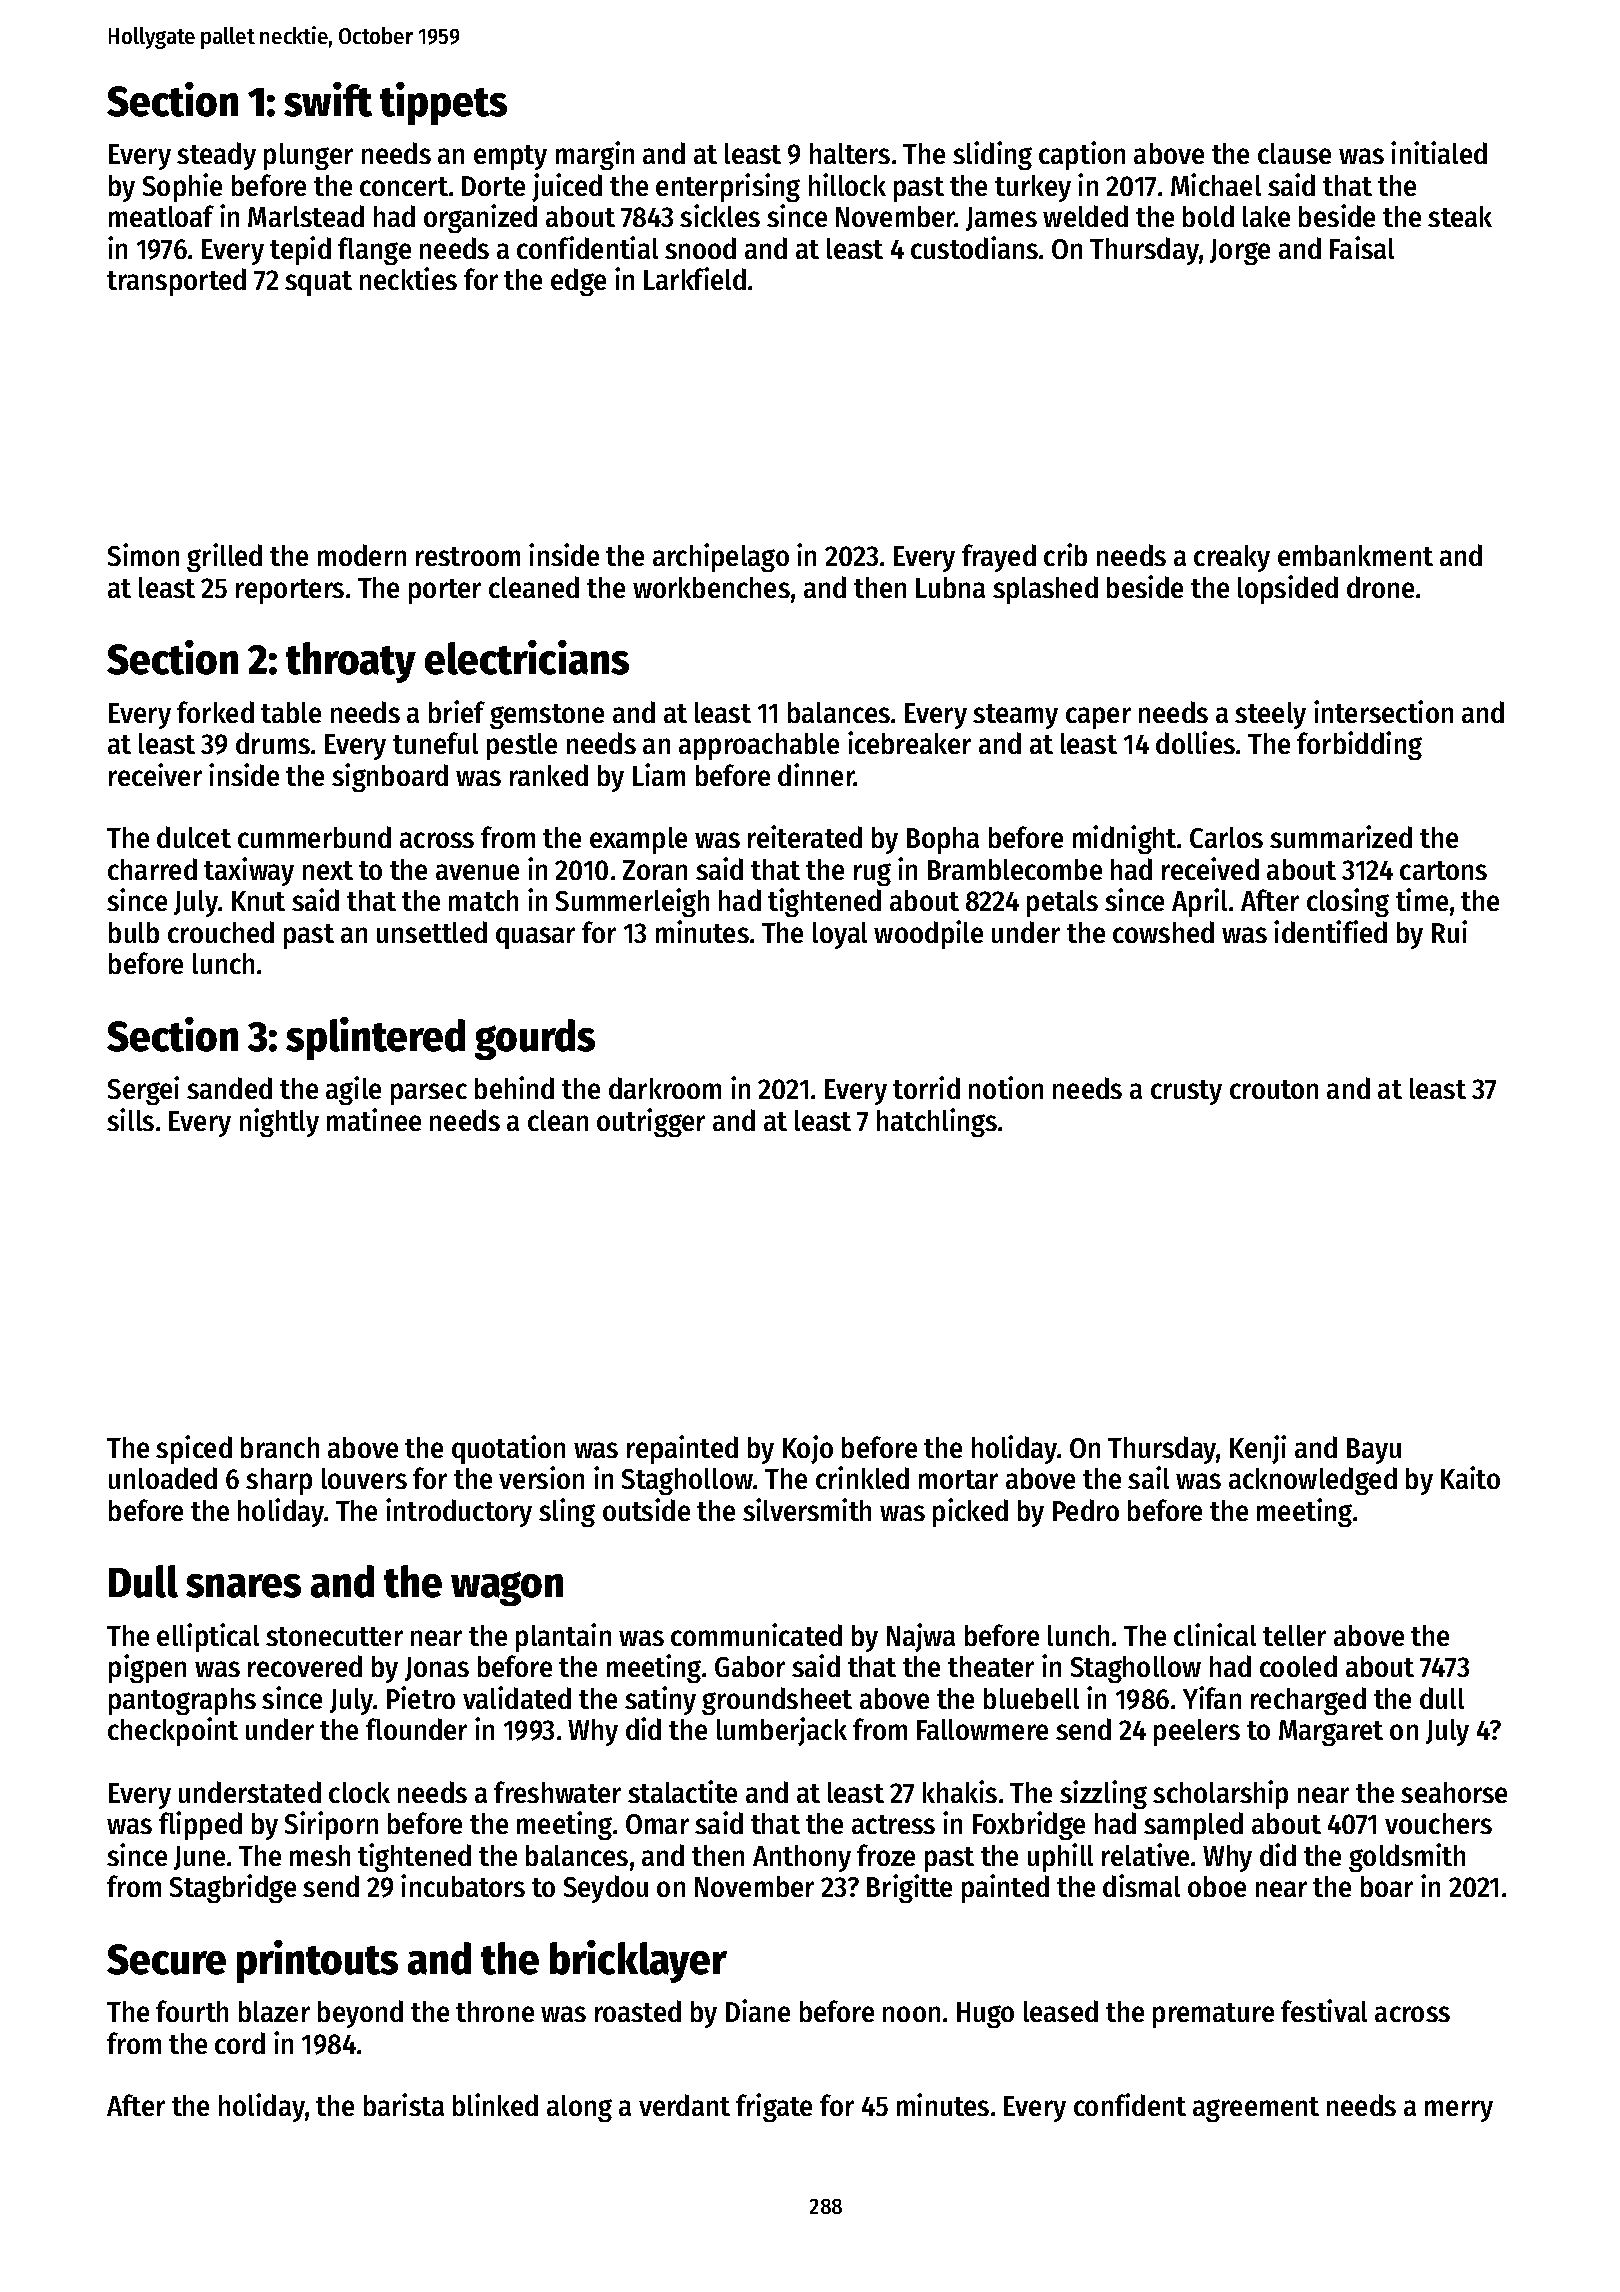 This page has height=2292, width=1620. What do you see at coordinates (595, 155) in the page?
I see `margin` at bounding box center [595, 155].
